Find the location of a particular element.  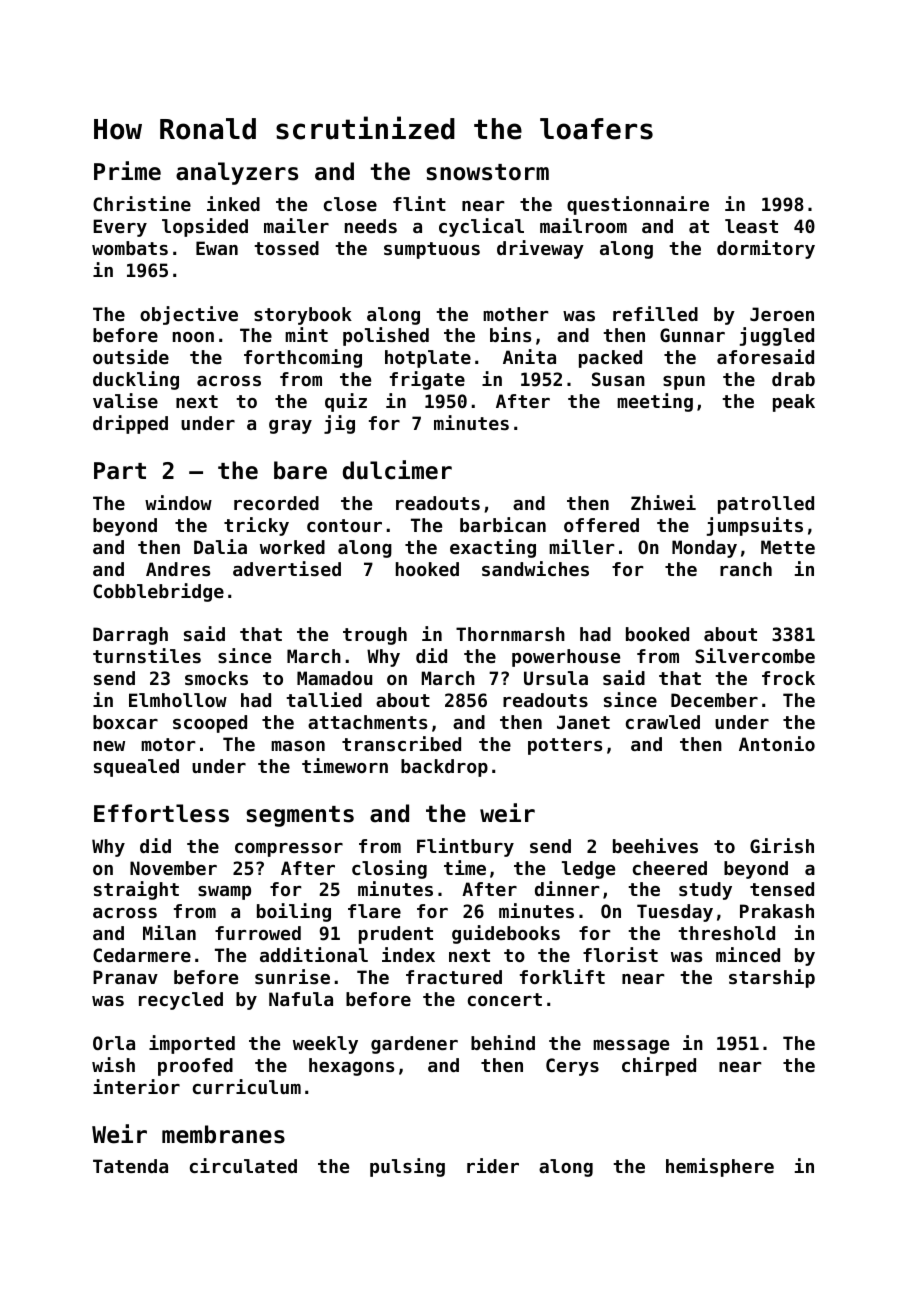

Pranav is located at coordinates (125, 977).
